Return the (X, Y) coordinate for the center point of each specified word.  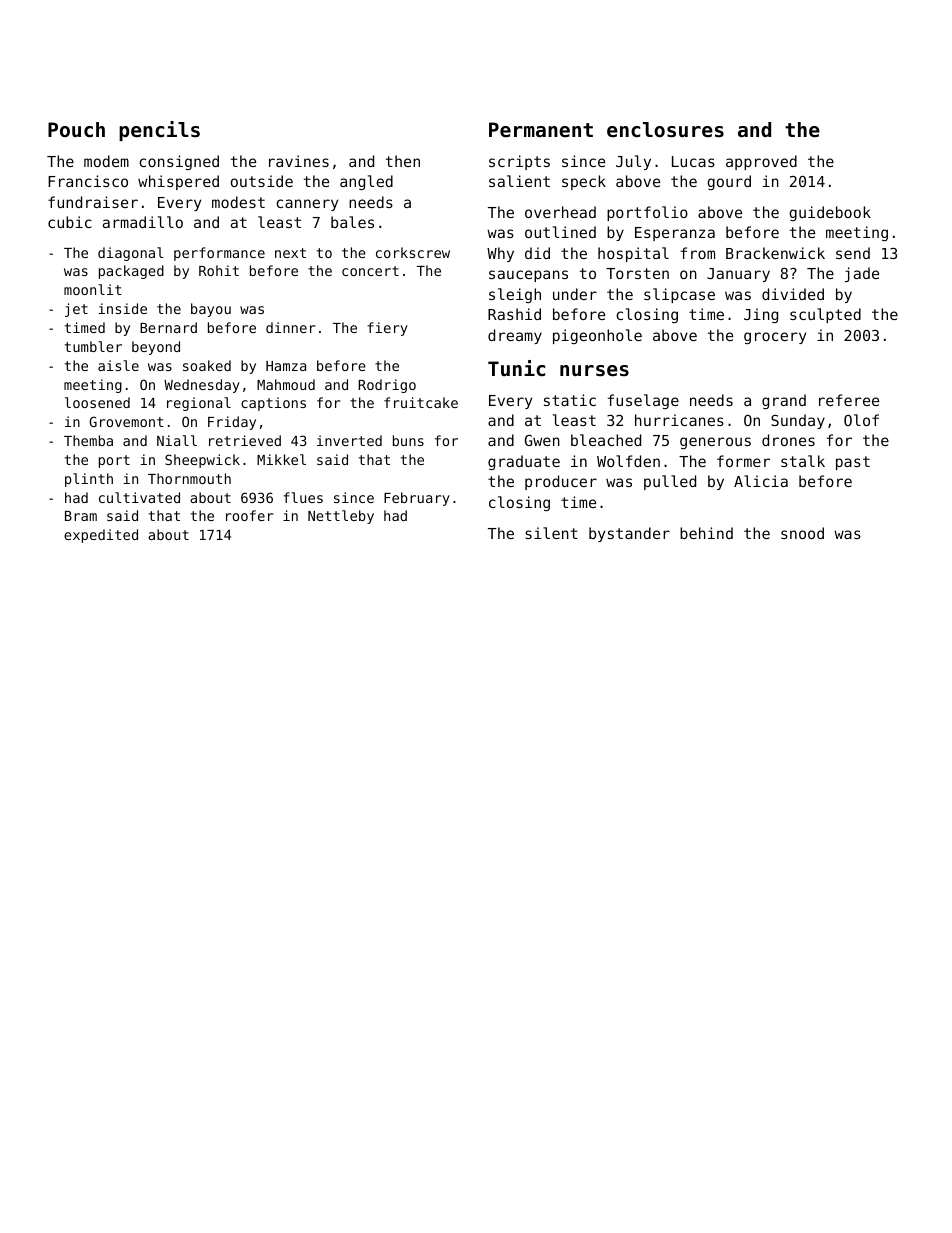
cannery (307, 205)
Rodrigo (387, 386)
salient (519, 181)
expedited (101, 536)
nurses (594, 371)
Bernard (168, 327)
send (853, 253)
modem (106, 161)
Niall (177, 440)
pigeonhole (597, 336)
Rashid (514, 314)
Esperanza (675, 234)
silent (551, 533)
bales (352, 222)
